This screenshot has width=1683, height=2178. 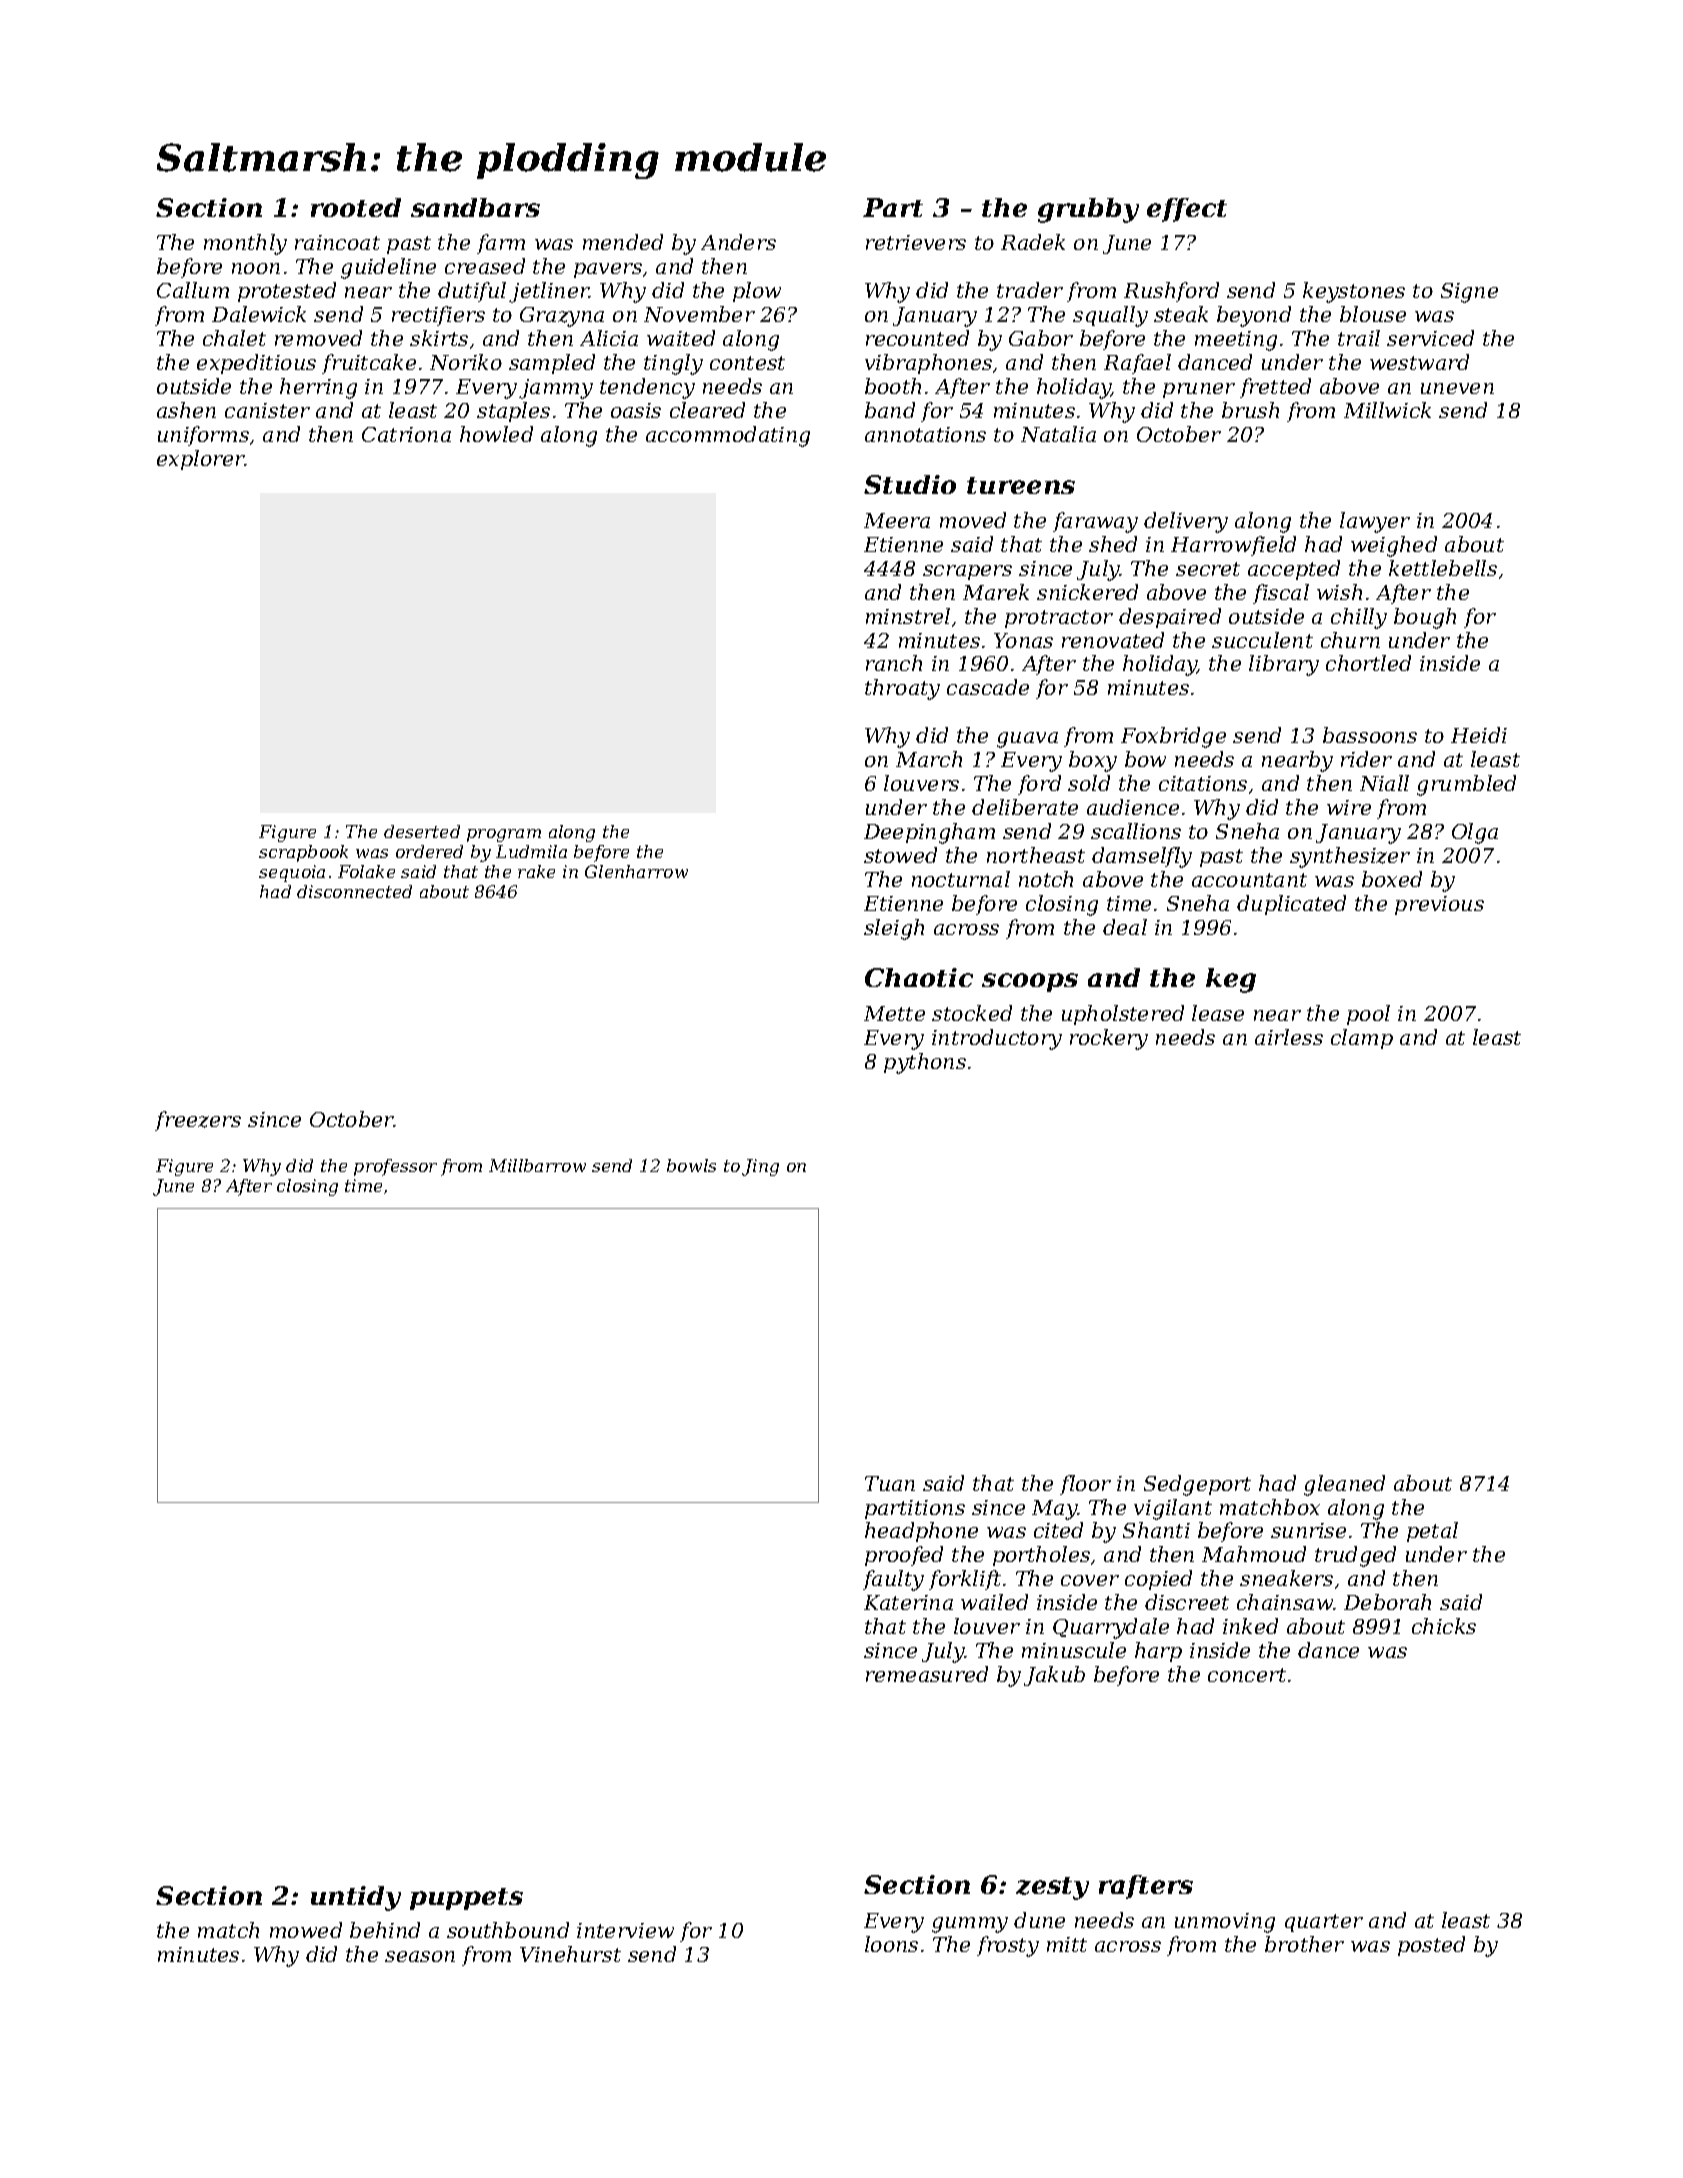 What do you see at coordinates (893, 1580) in the screenshot?
I see `faulty` at bounding box center [893, 1580].
